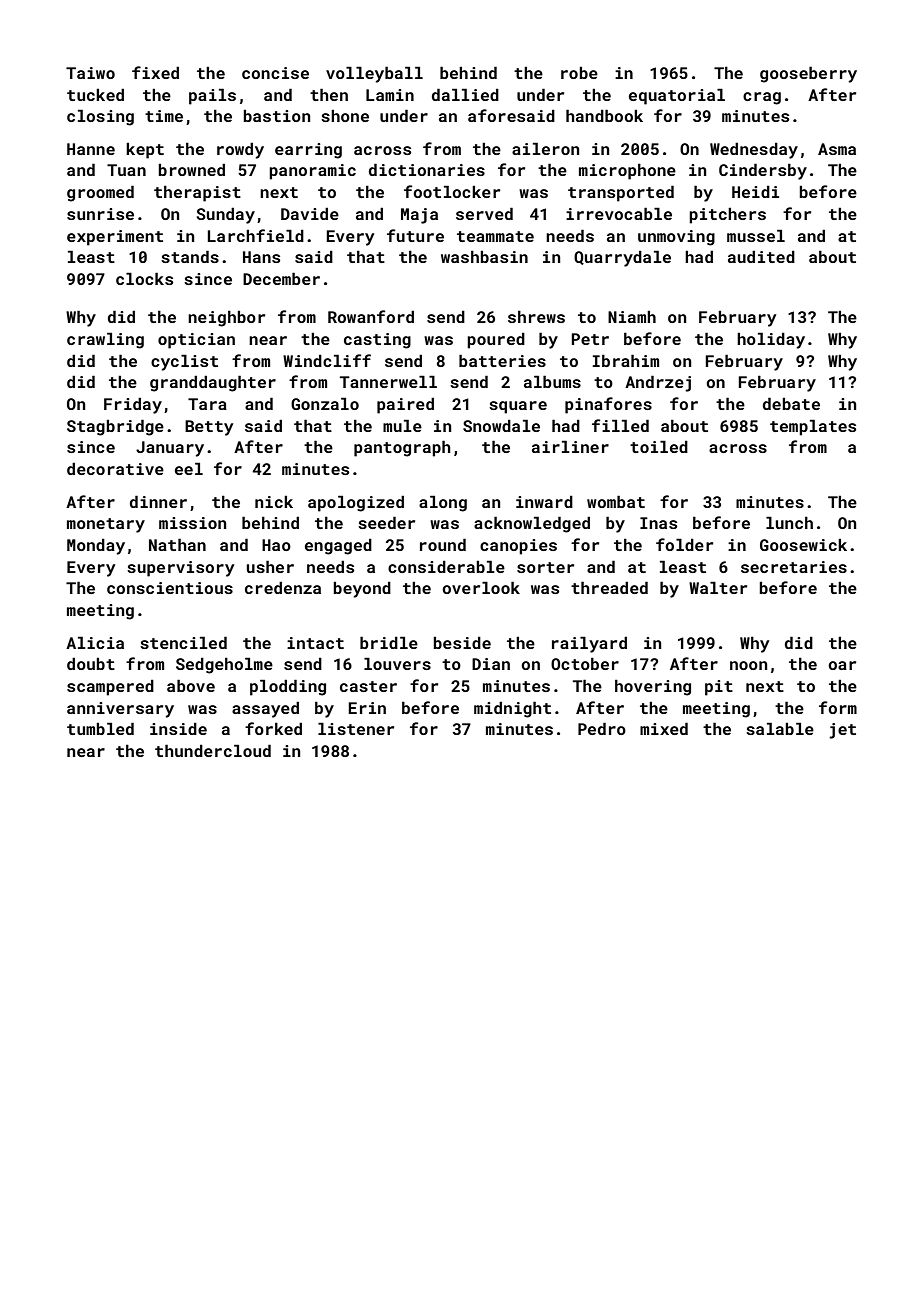  Describe the element at coordinates (155, 72) in the screenshot. I see `fixed` at that location.
